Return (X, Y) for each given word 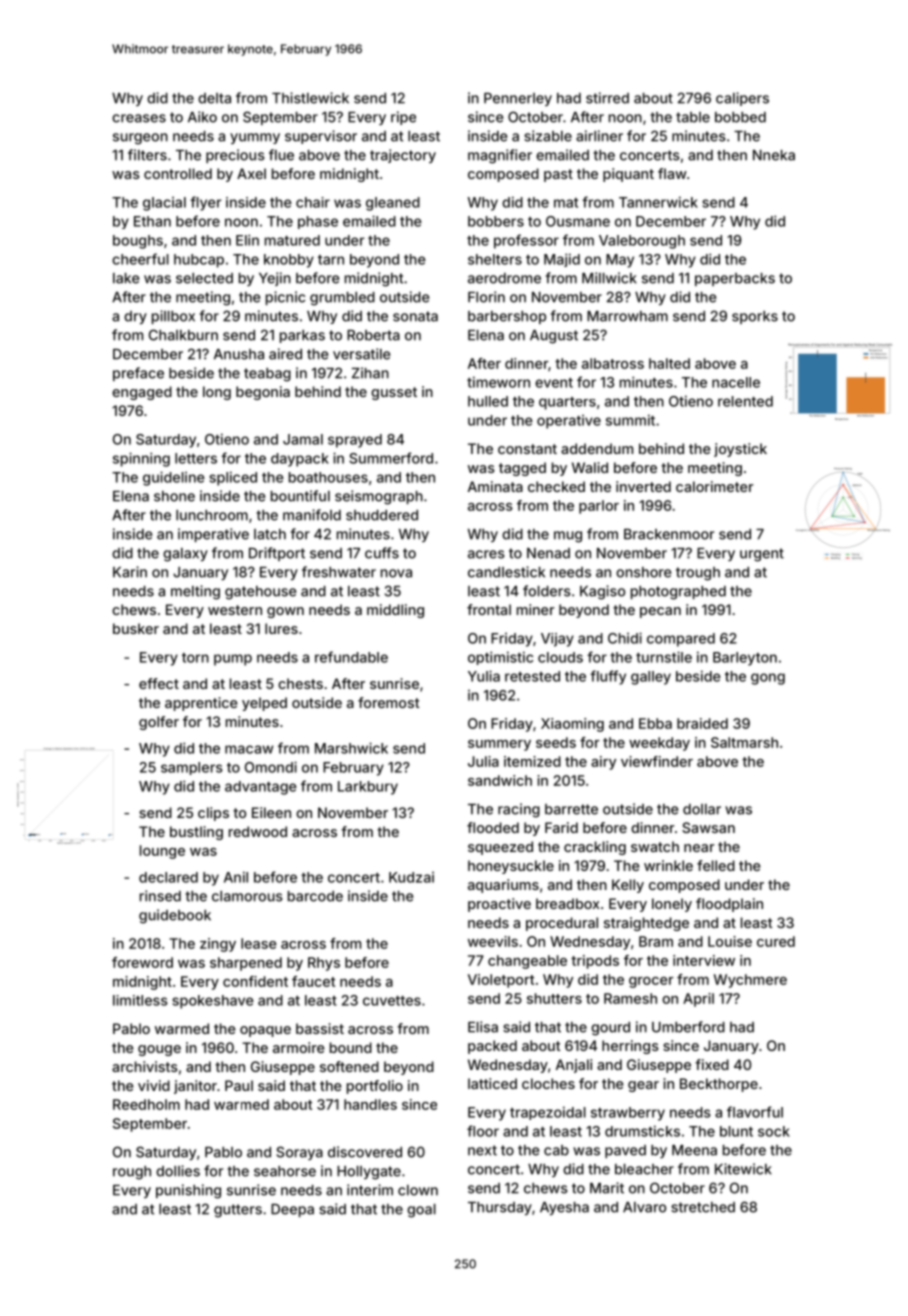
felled (716, 865)
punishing (188, 1191)
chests (300, 683)
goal (421, 1211)
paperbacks (735, 279)
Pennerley (518, 99)
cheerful (140, 259)
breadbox (568, 903)
